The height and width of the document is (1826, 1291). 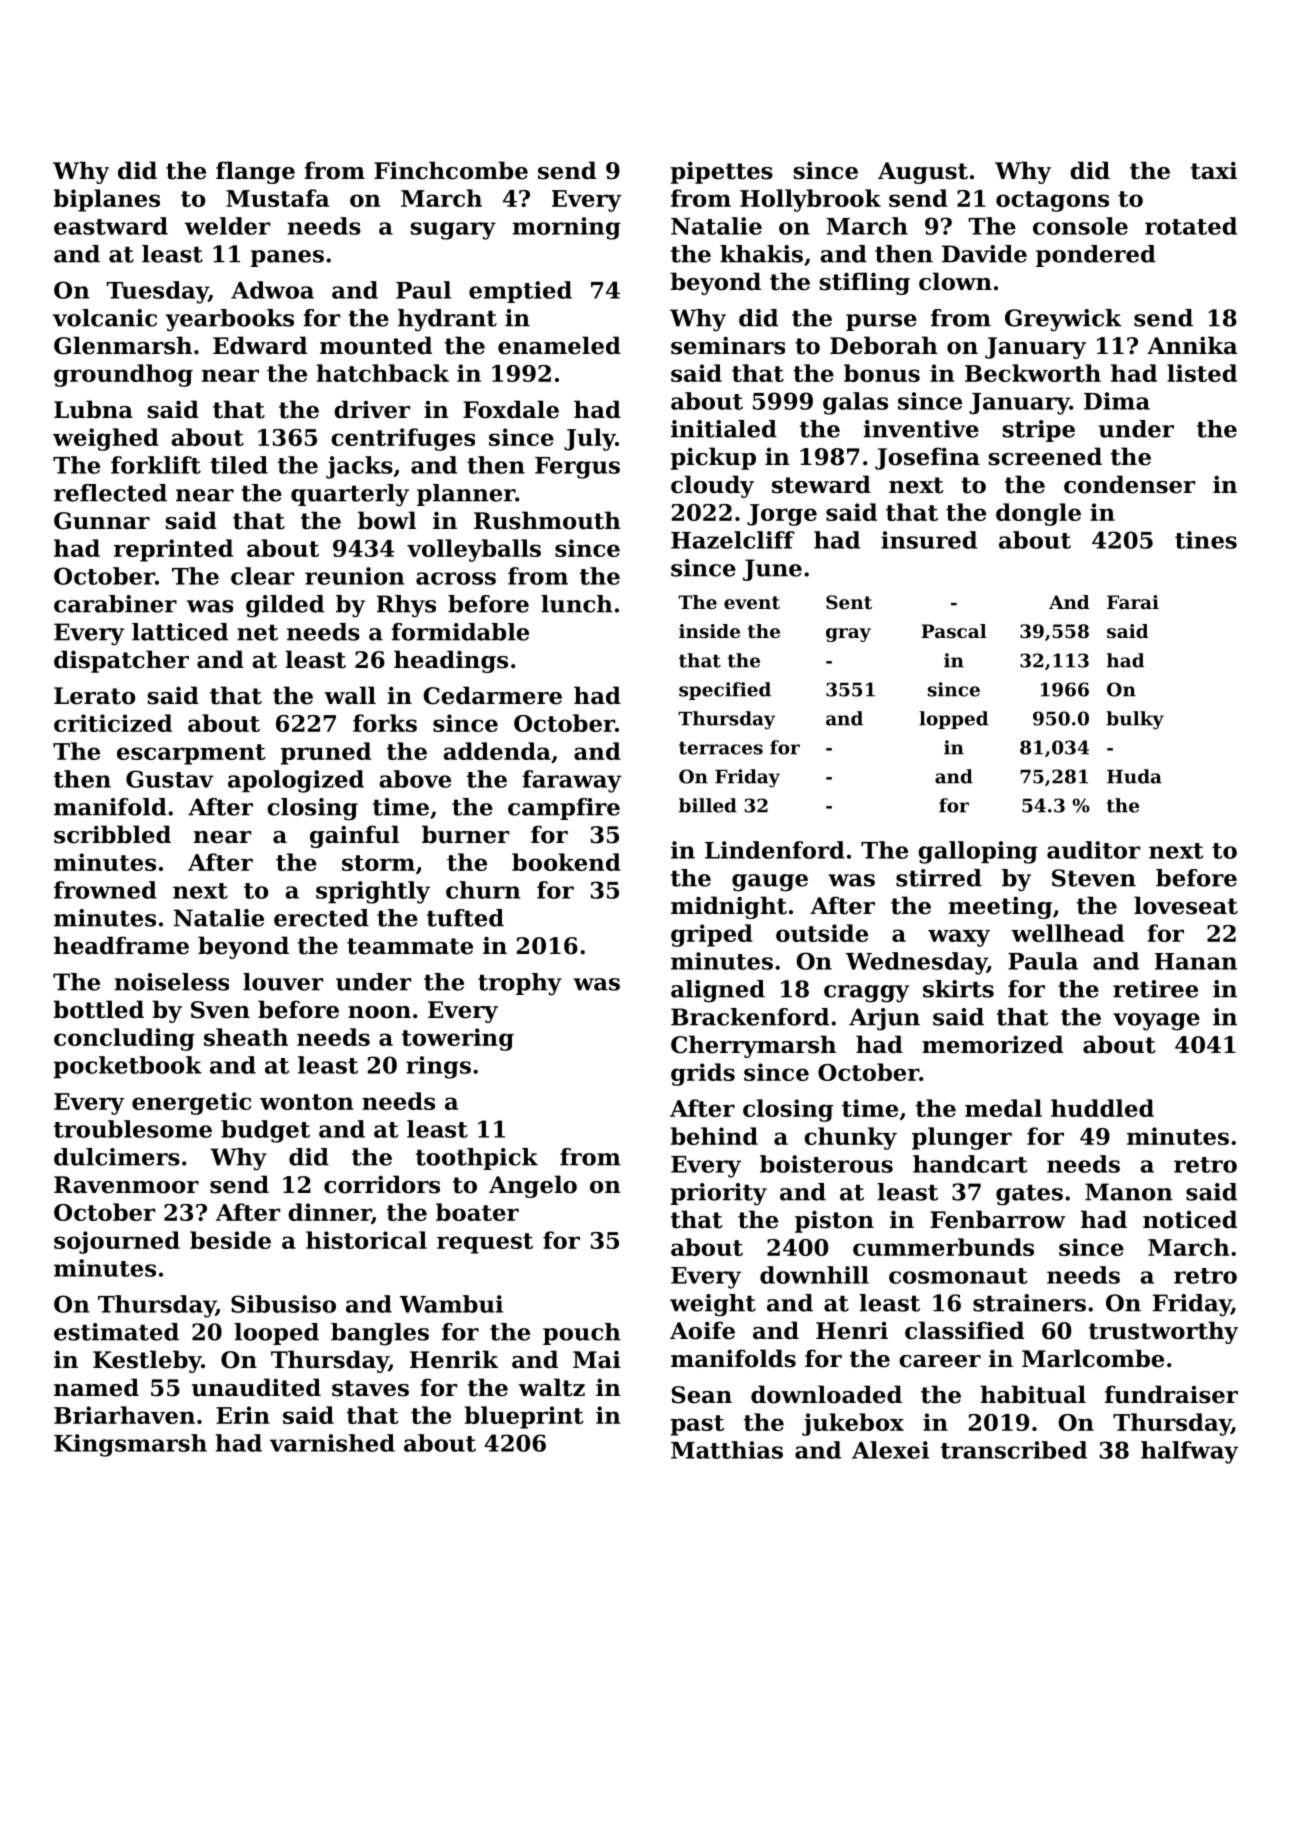 I want to click on flange, so click(x=255, y=172).
